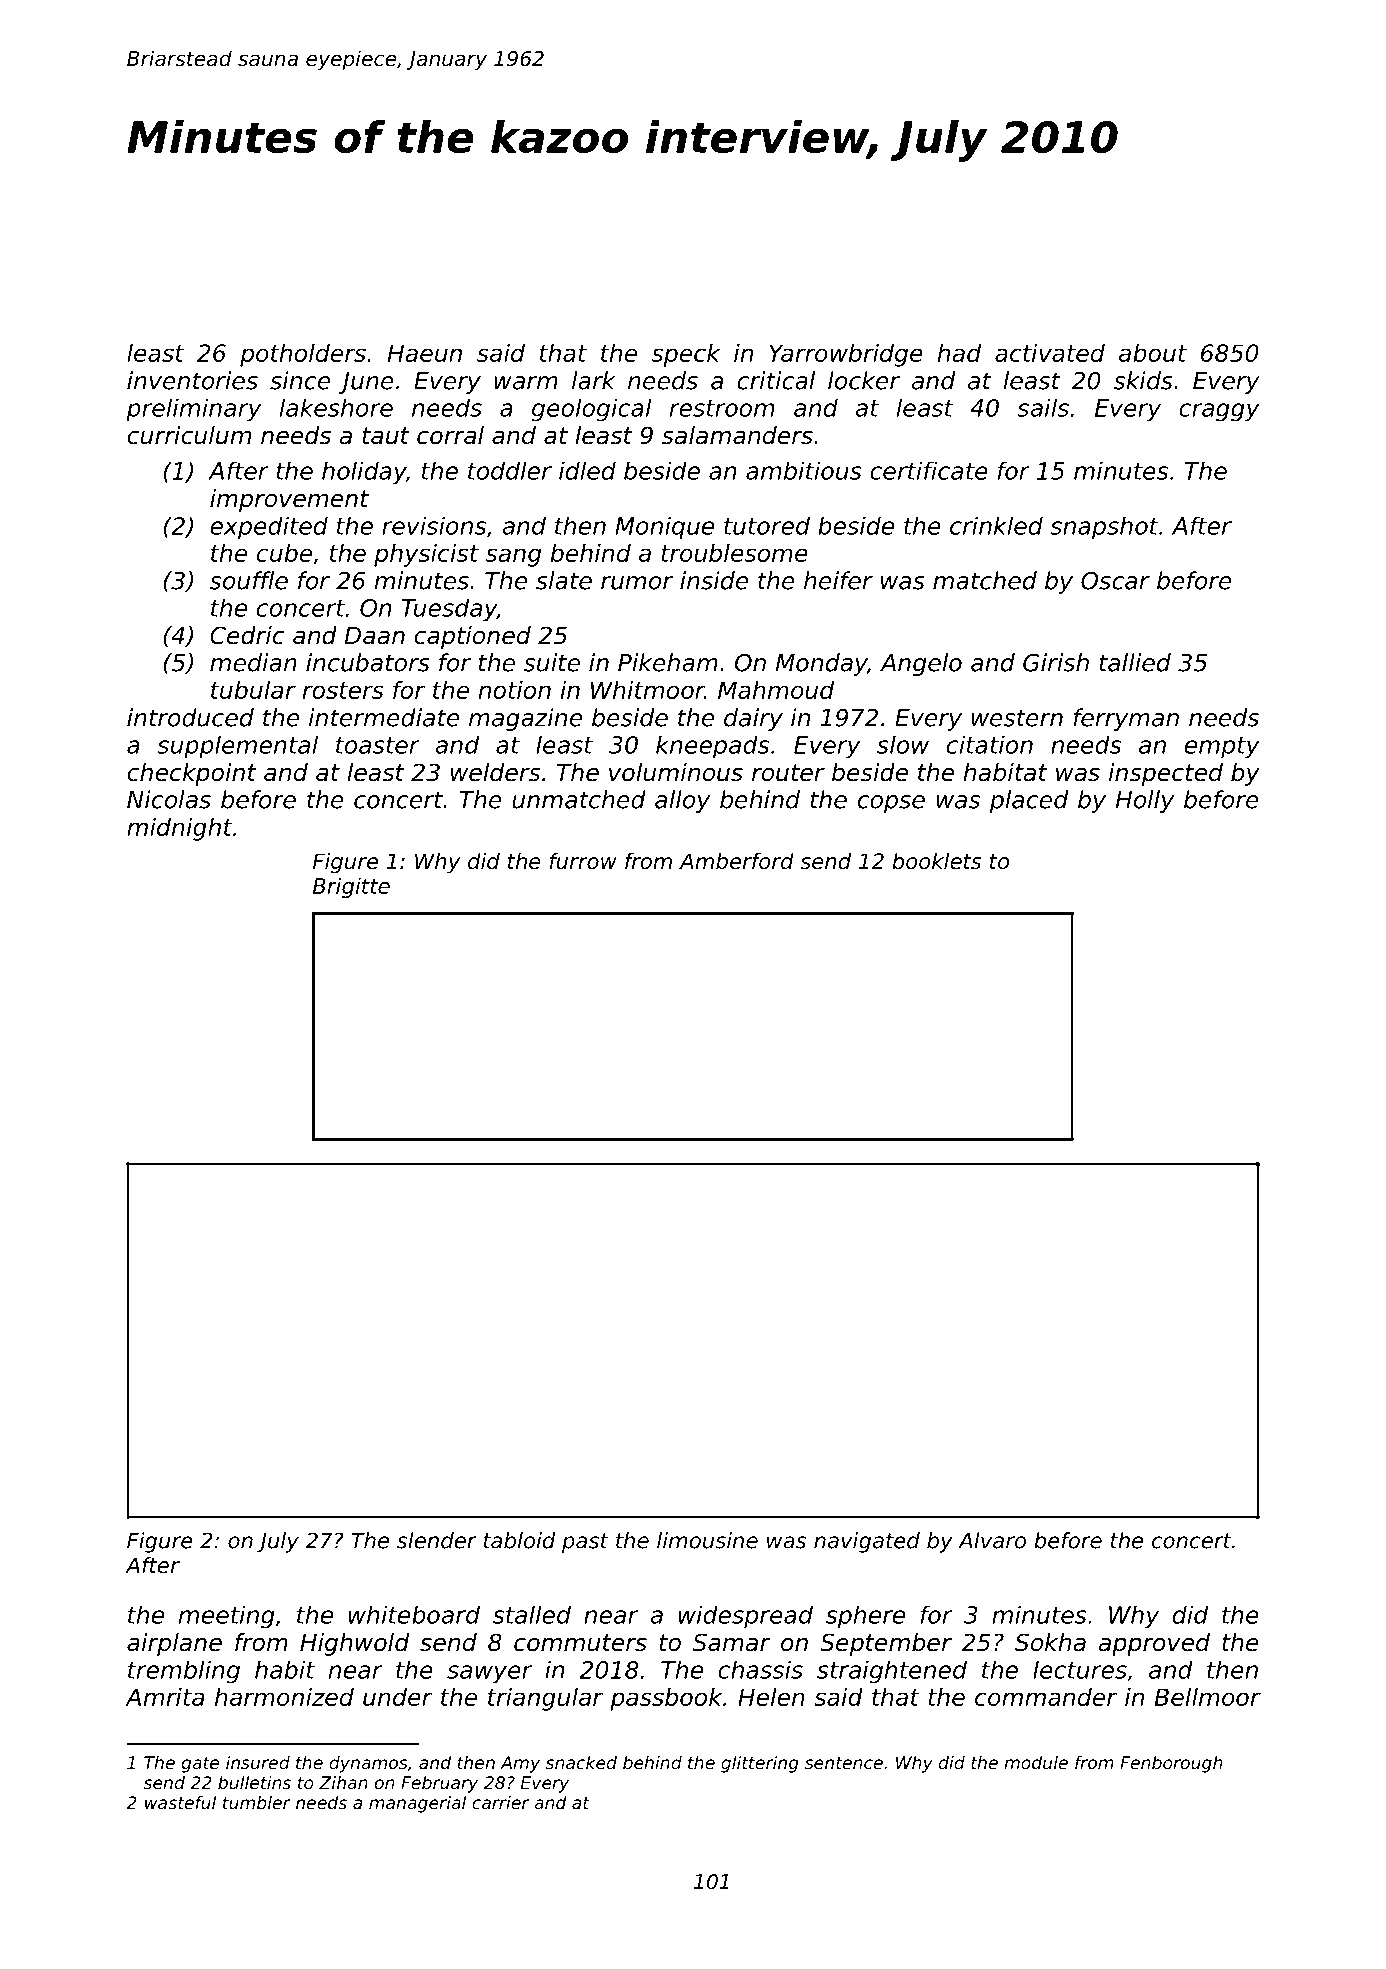 The height and width of the screenshot is (1969, 1386). I want to click on activated, so click(1050, 353).
